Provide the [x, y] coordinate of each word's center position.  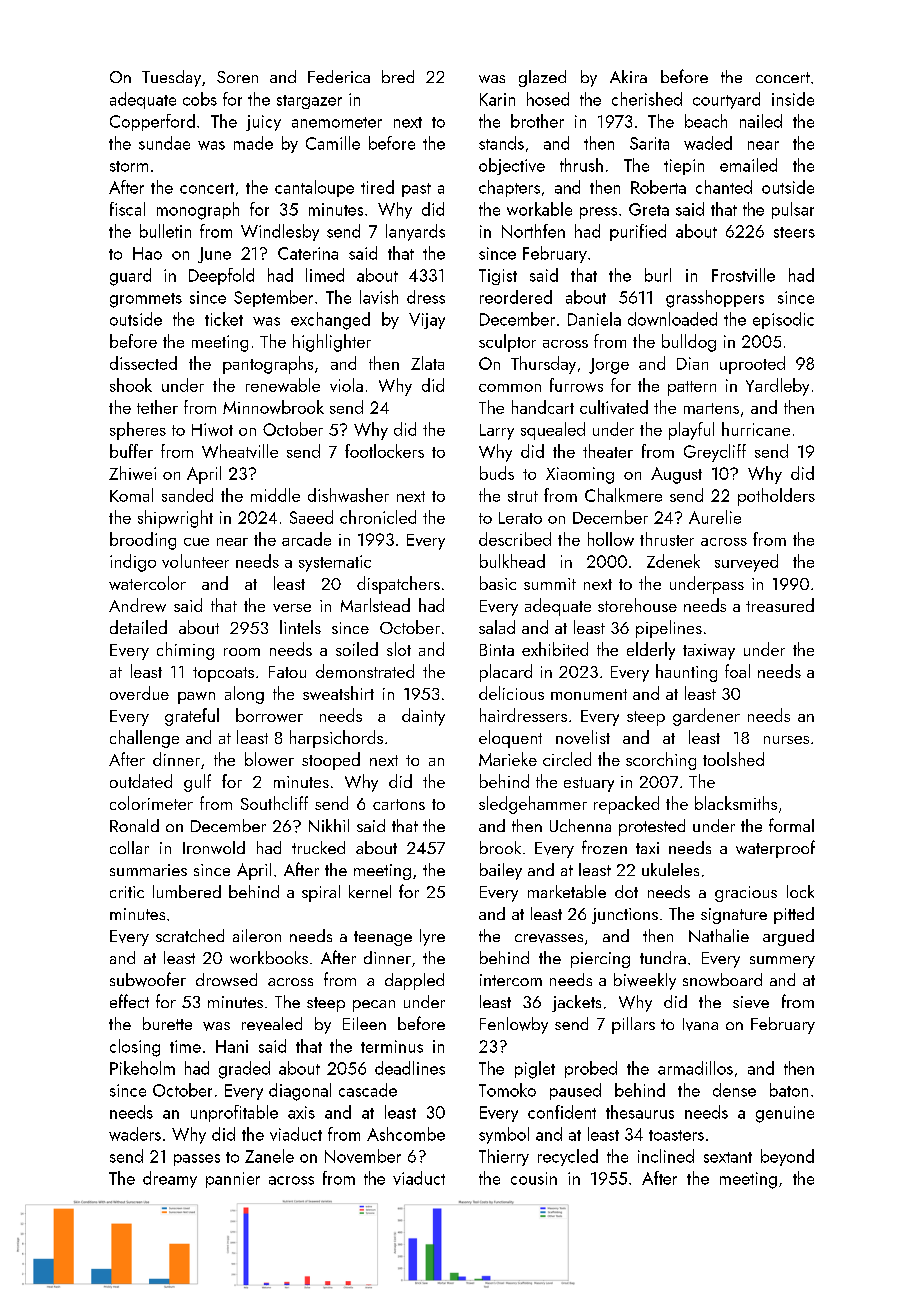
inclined [666, 1156]
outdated [141, 781]
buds [497, 473]
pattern [692, 388]
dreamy [170, 1179]
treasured [780, 605]
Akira [628, 76]
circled [567, 759]
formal [791, 825]
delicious [511, 693]
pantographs [268, 365]
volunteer [195, 561]
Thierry [504, 1157]
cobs [200, 99]
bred [398, 76]
